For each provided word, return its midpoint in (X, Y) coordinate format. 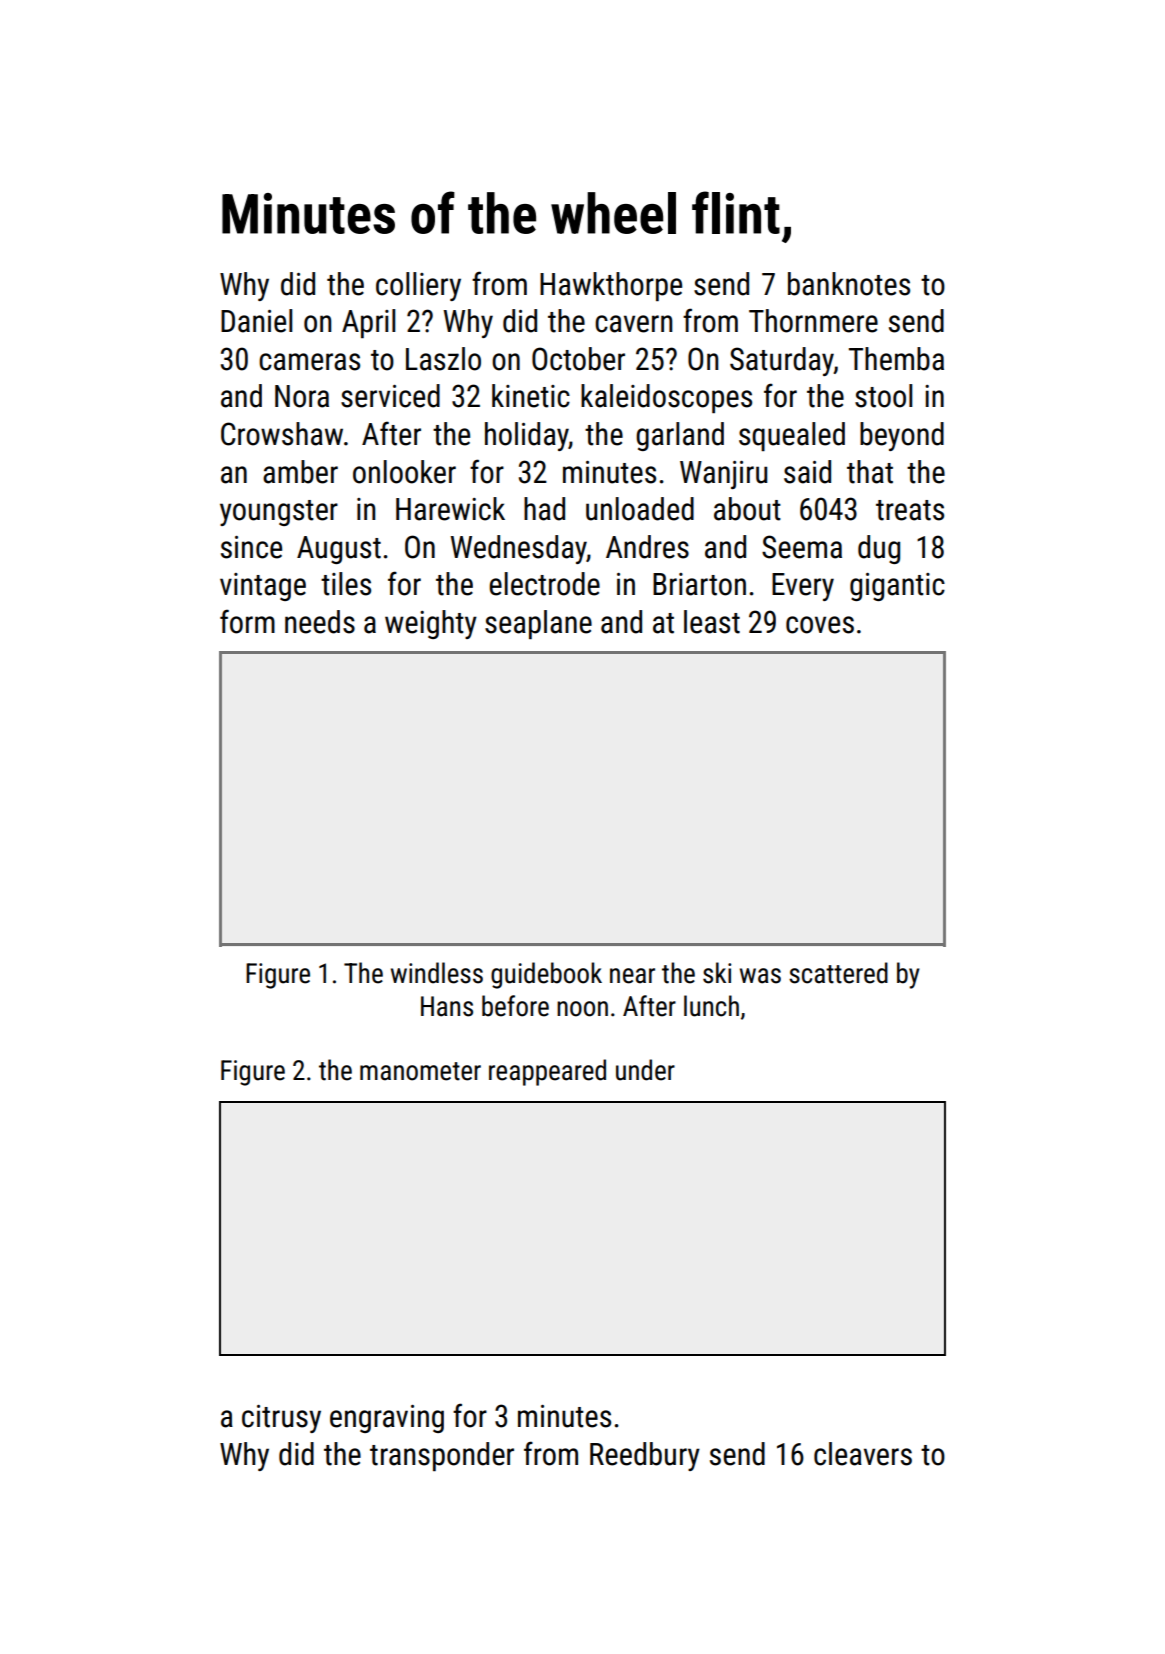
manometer (420, 1071)
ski (717, 973)
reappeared (547, 1072)
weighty (431, 624)
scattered (838, 973)
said (807, 472)
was (760, 976)
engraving (387, 1419)
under (645, 1070)
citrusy (281, 1419)
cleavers (863, 1454)
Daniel (256, 321)
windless (437, 973)
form (247, 621)
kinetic (531, 396)
